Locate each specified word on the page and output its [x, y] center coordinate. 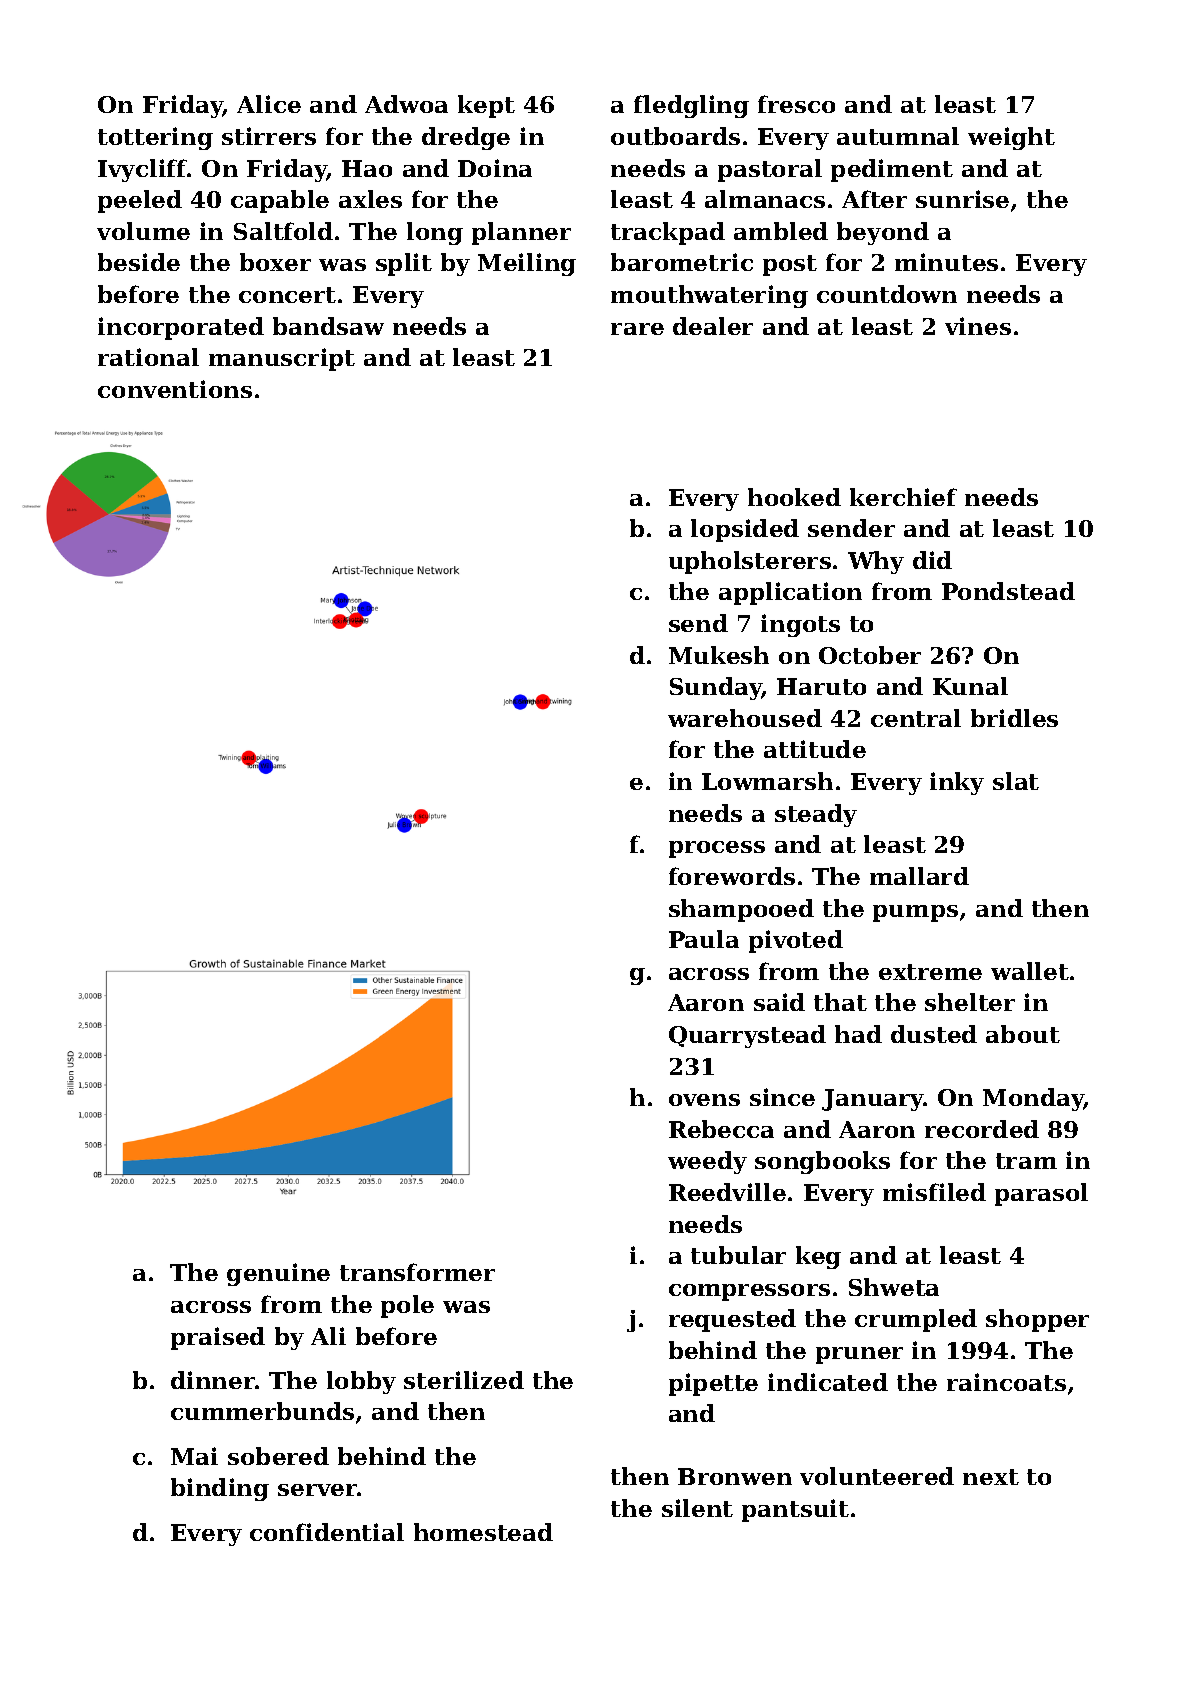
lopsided [745, 530]
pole [407, 1306]
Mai [194, 1456]
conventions [175, 389]
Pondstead [1008, 591]
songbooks [822, 1162]
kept [486, 106]
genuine [278, 1274]
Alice [269, 104]
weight [1011, 138]
